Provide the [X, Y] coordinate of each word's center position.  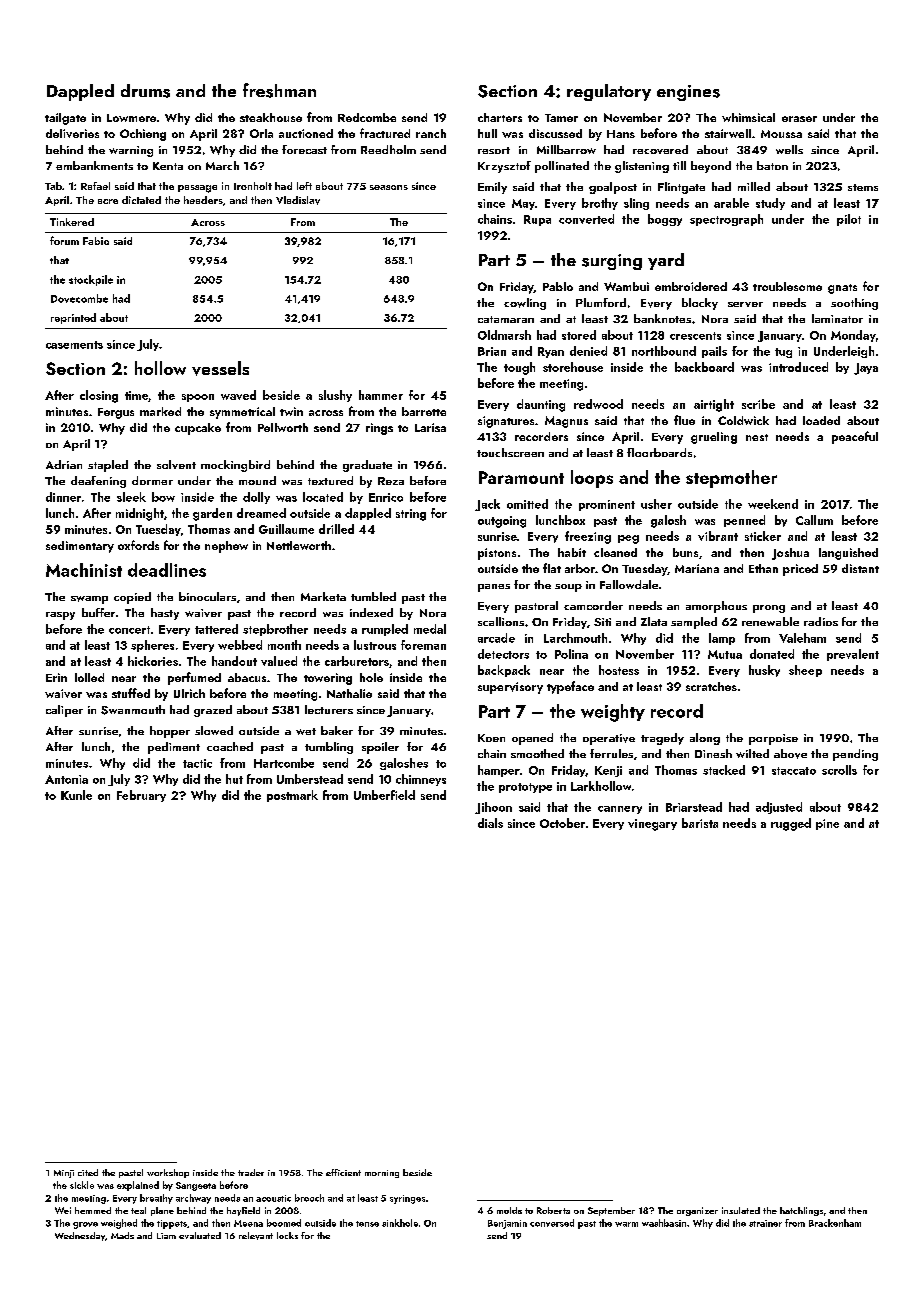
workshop [168, 1173]
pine [827, 824]
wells [789, 149]
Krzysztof [504, 167]
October [562, 823]
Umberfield [384, 795]
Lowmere [131, 118]
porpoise [773, 739]
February [141, 796]
